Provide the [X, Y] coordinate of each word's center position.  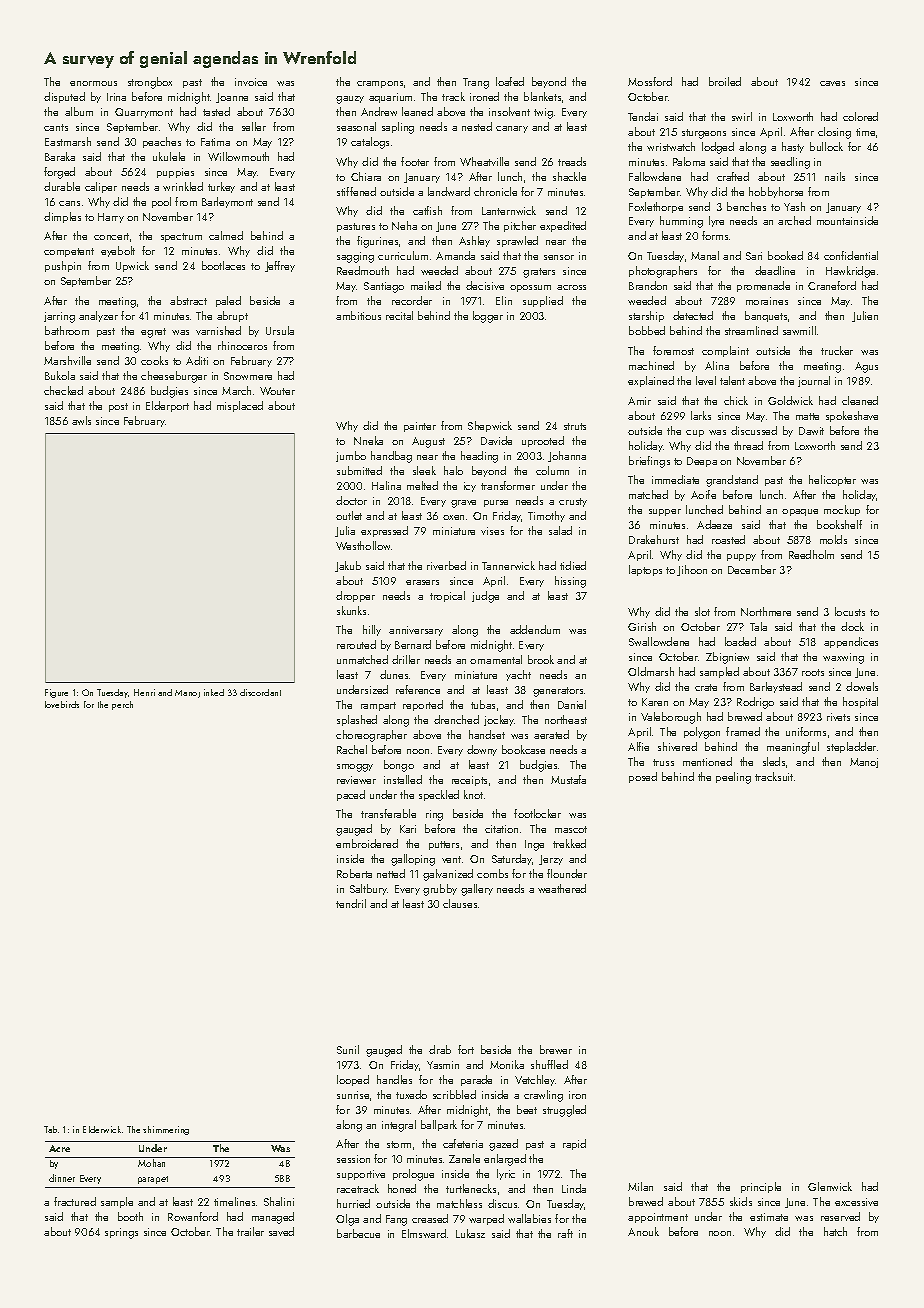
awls [81, 420]
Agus [866, 367]
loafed [510, 81]
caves [832, 83]
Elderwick [102, 1129]
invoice [251, 82]
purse [496, 503]
